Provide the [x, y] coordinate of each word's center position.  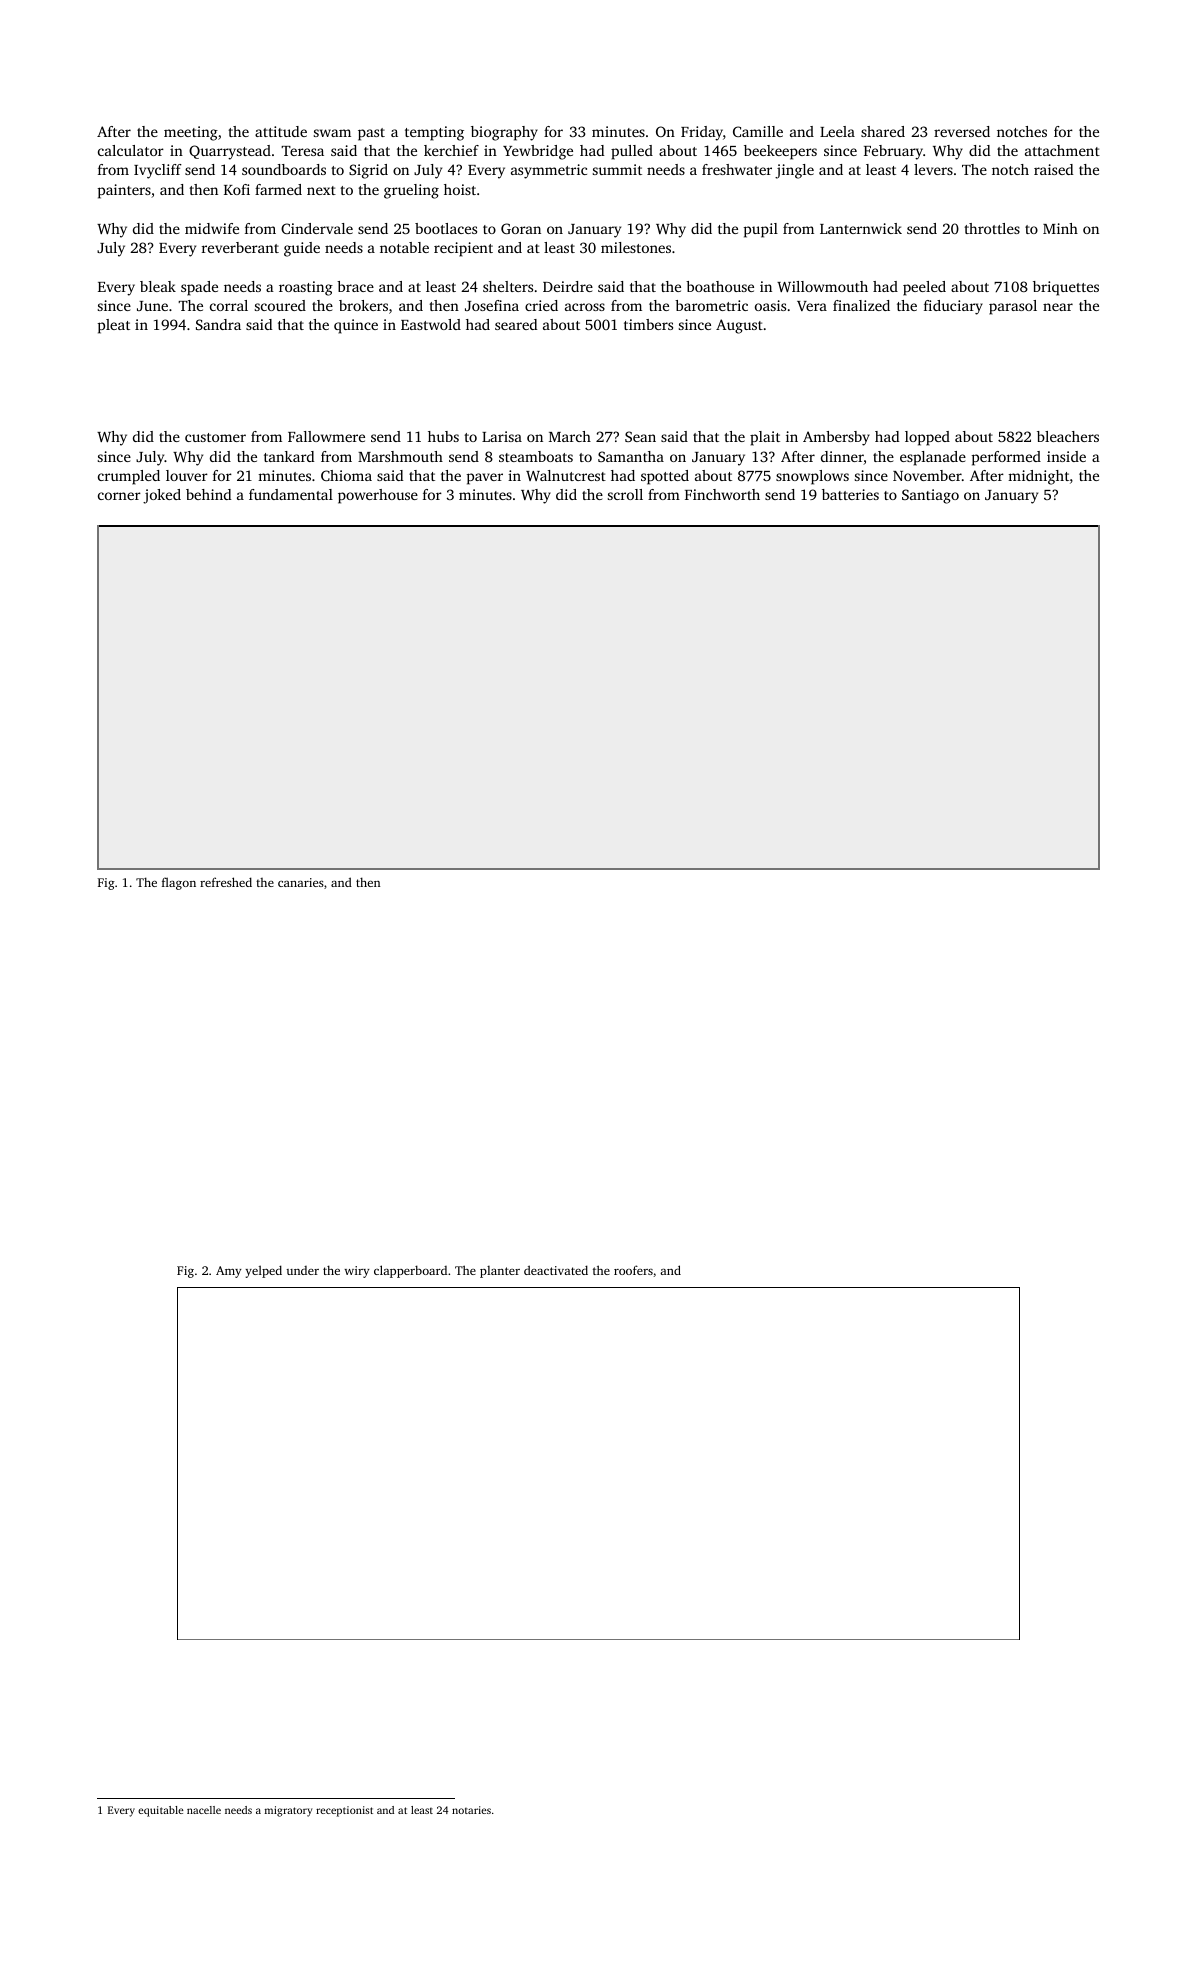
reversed [962, 131]
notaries [471, 1810]
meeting [191, 133]
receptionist [344, 1811]
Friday [702, 133]
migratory [288, 1811]
